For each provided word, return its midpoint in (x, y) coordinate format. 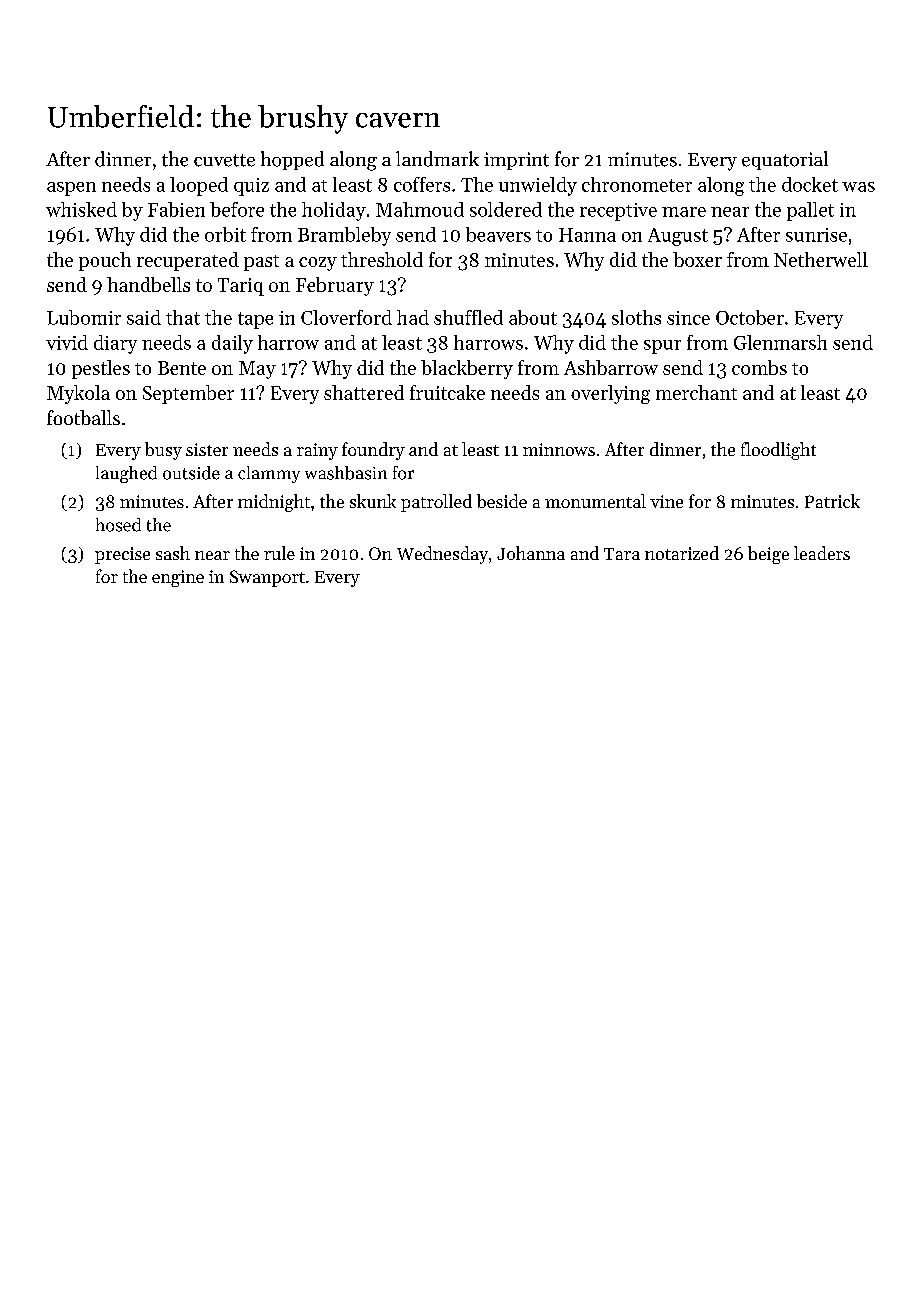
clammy (269, 474)
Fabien (176, 209)
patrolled (436, 503)
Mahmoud (420, 209)
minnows (559, 449)
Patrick (832, 501)
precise (122, 555)
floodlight (778, 451)
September (188, 394)
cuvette (224, 160)
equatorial (785, 160)
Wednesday (442, 555)
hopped (292, 160)
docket (810, 184)
